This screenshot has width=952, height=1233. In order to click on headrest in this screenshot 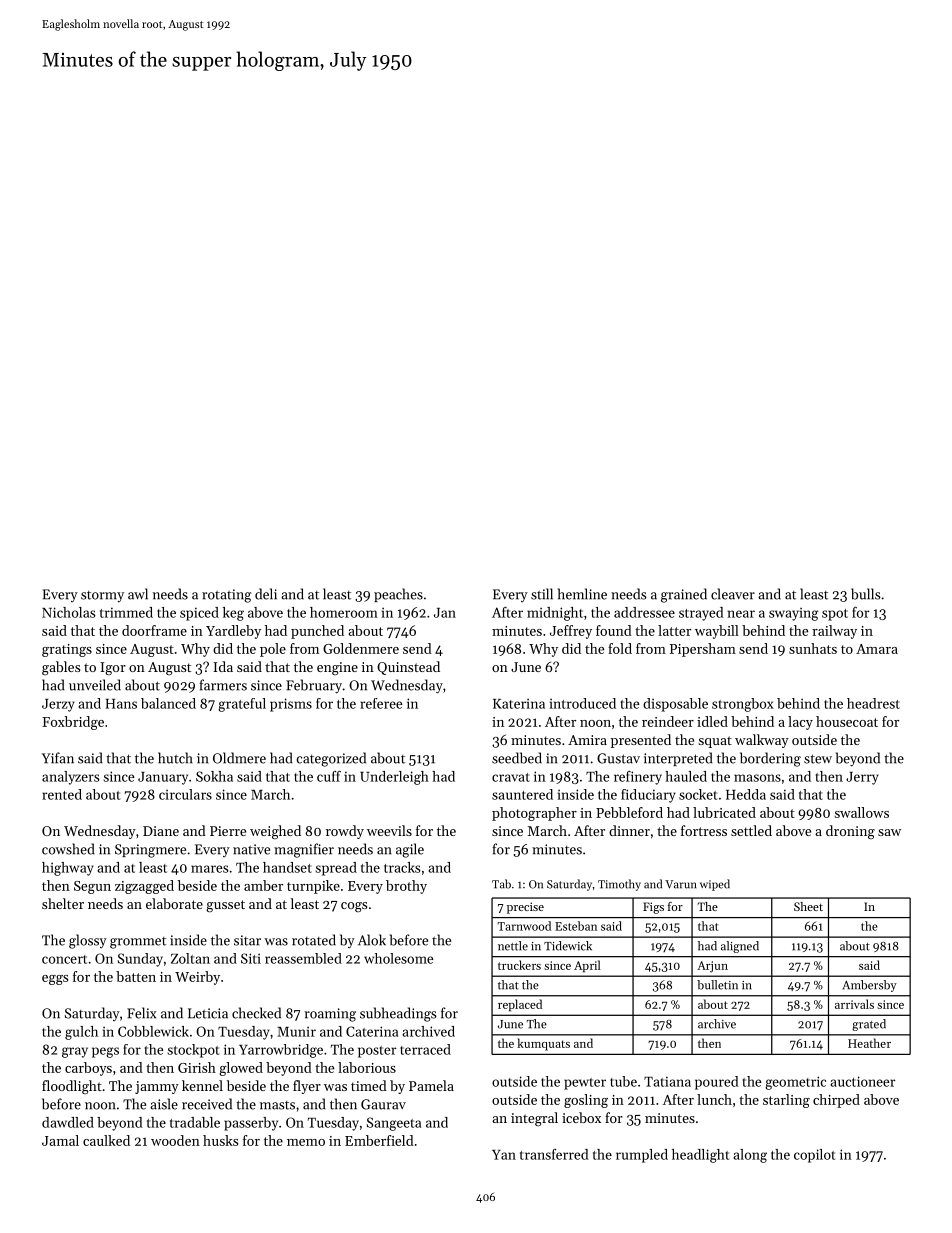, I will do `click(873, 703)`.
